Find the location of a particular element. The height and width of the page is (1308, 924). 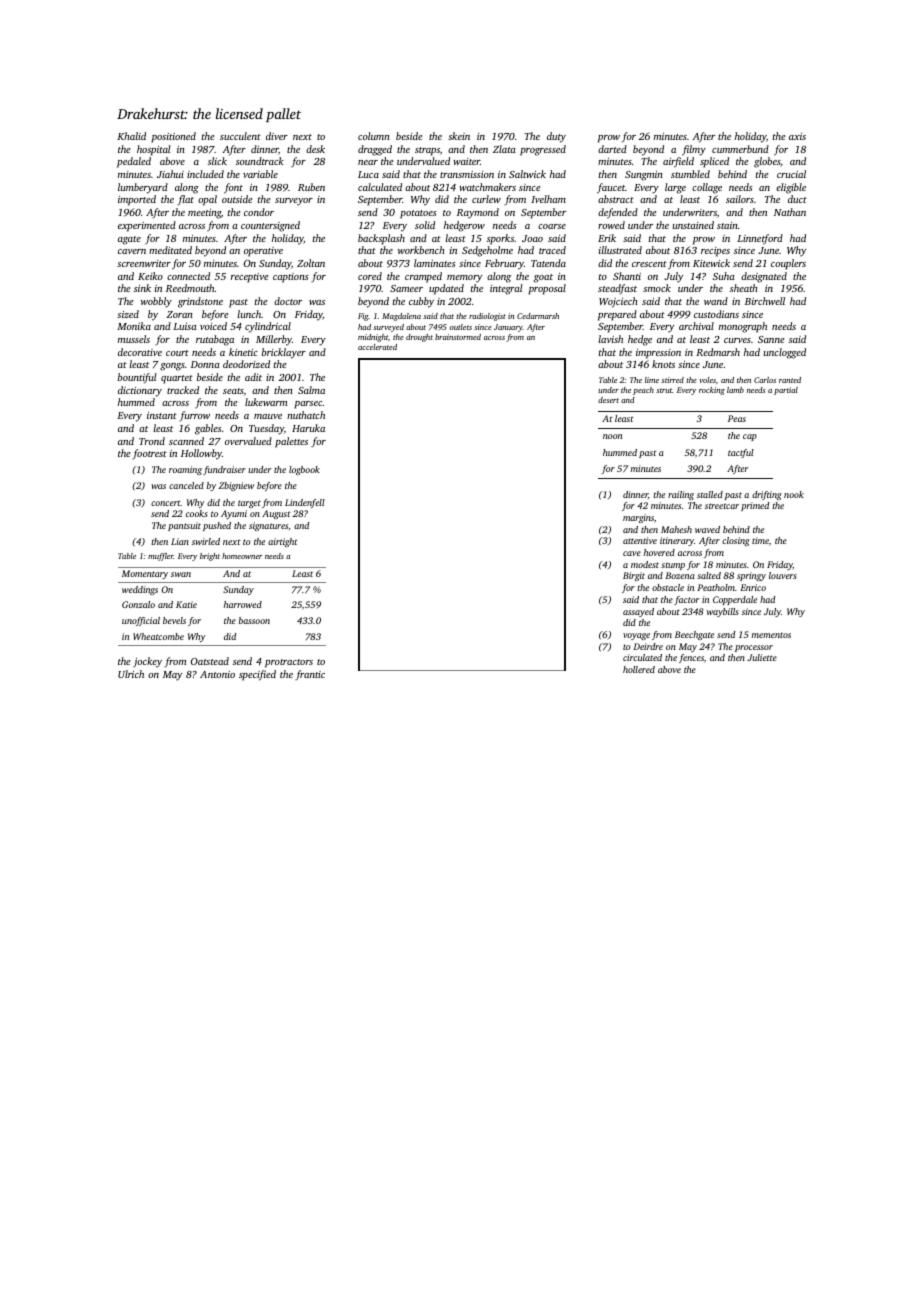

decorative is located at coordinates (140, 352).
